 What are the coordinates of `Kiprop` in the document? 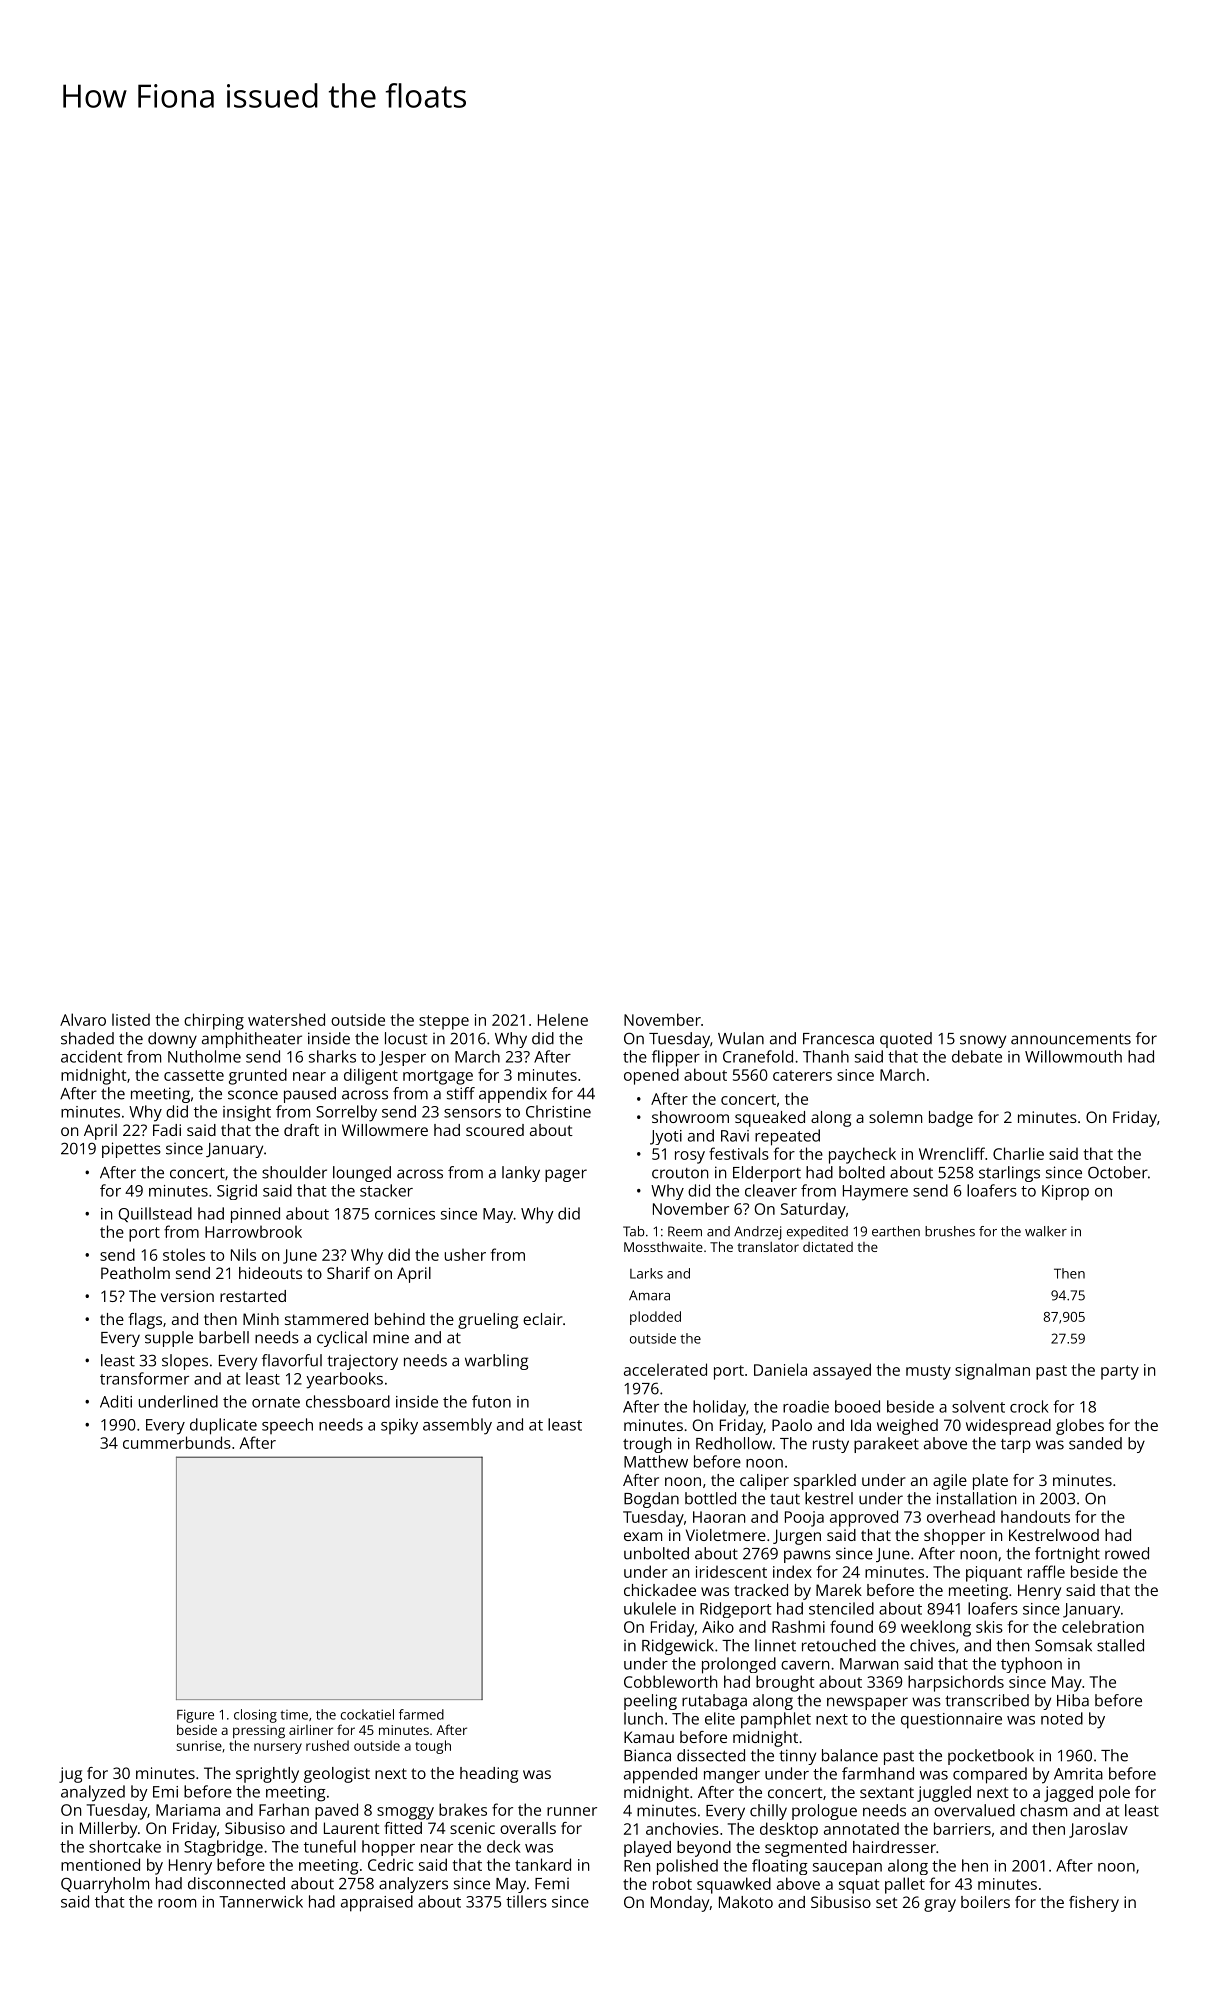 It's located at (1065, 1192).
